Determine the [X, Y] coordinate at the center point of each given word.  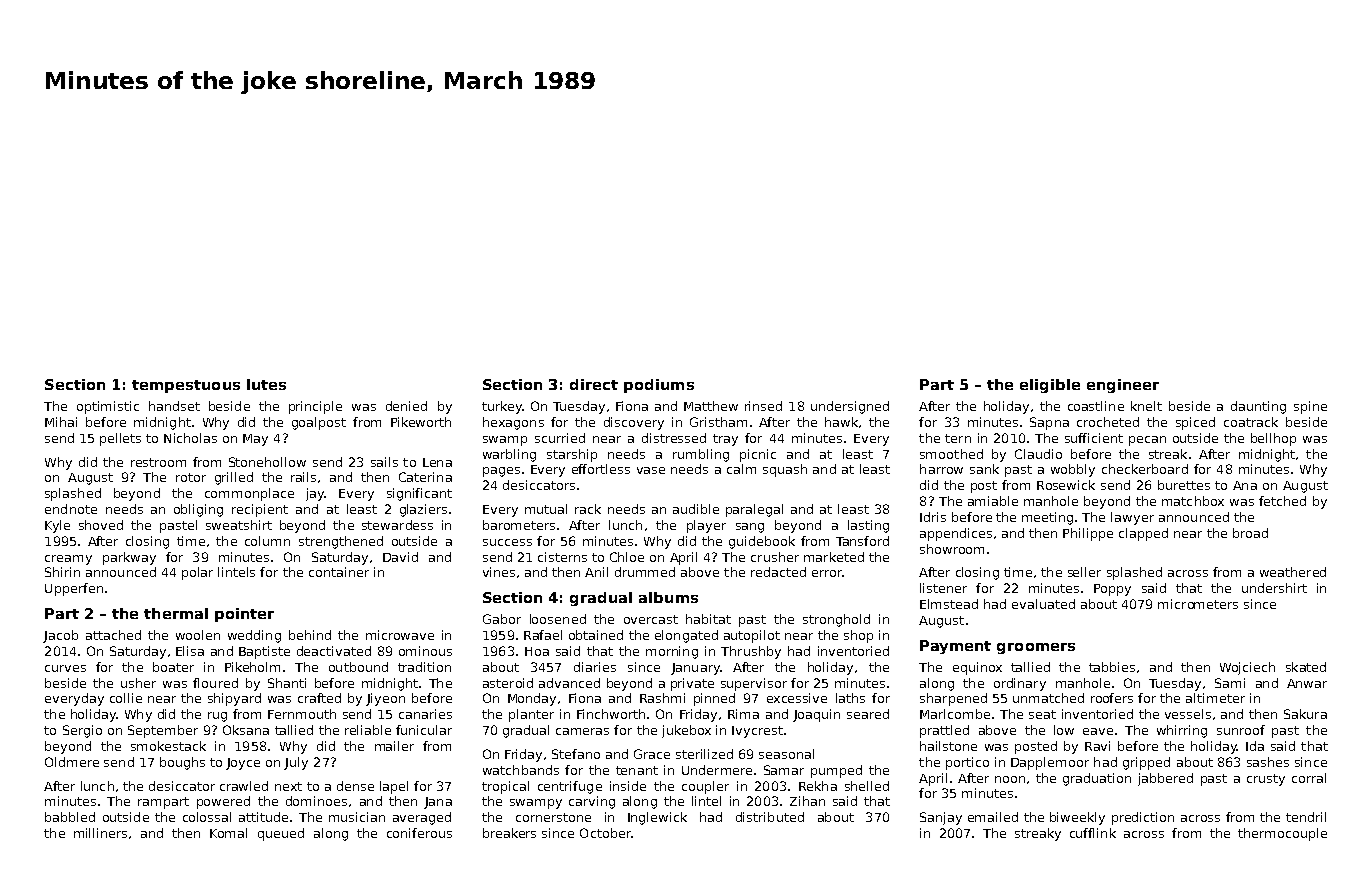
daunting [1258, 407]
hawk [841, 422]
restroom [158, 462]
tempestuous [186, 386]
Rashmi [662, 698]
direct [594, 384]
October [605, 833]
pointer [244, 615]
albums [668, 597]
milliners [100, 833]
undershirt [1274, 588]
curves [65, 668]
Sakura [1305, 714]
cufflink [1093, 833]
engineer [1123, 386]
